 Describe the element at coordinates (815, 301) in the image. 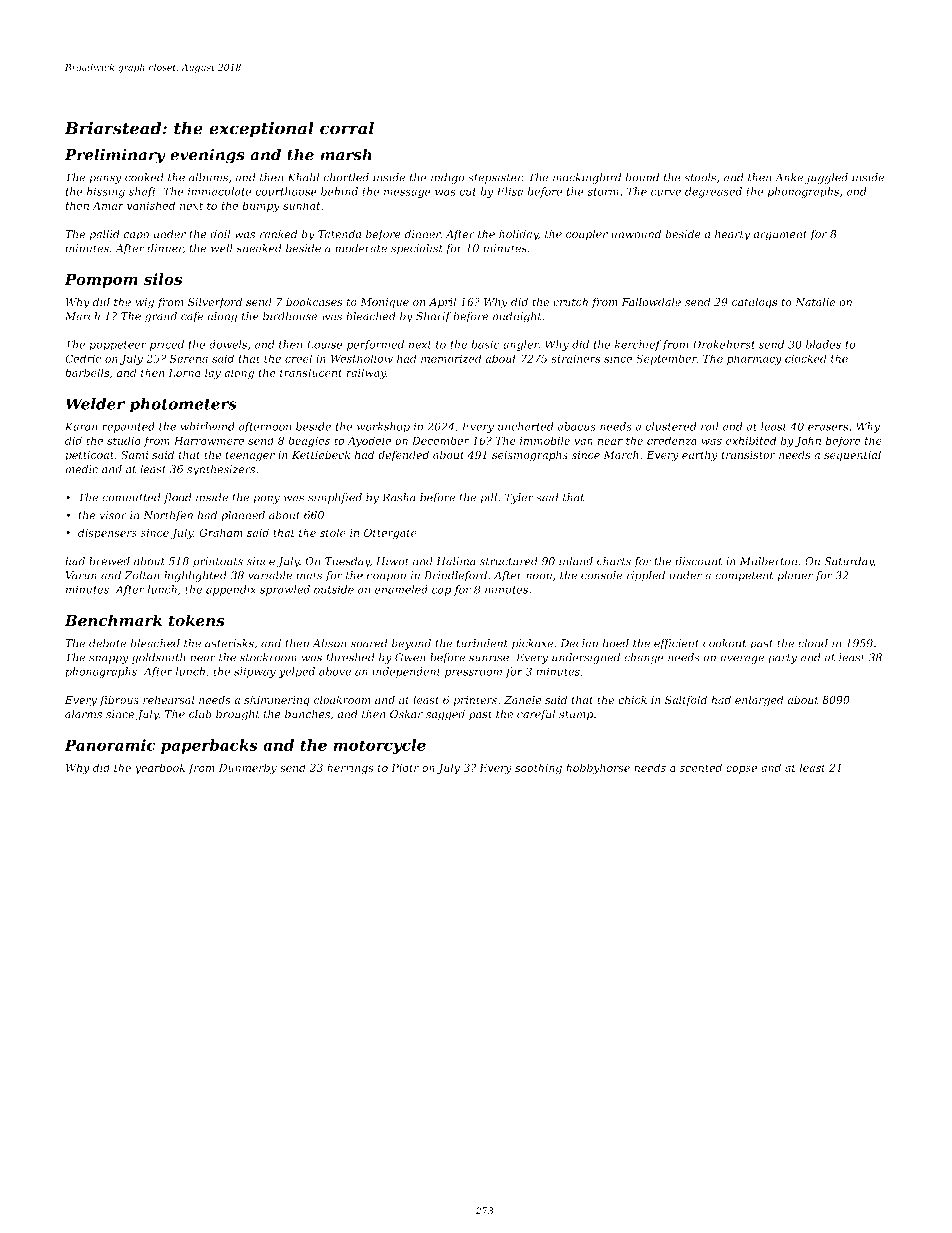

I see `Natalie` at that location.
